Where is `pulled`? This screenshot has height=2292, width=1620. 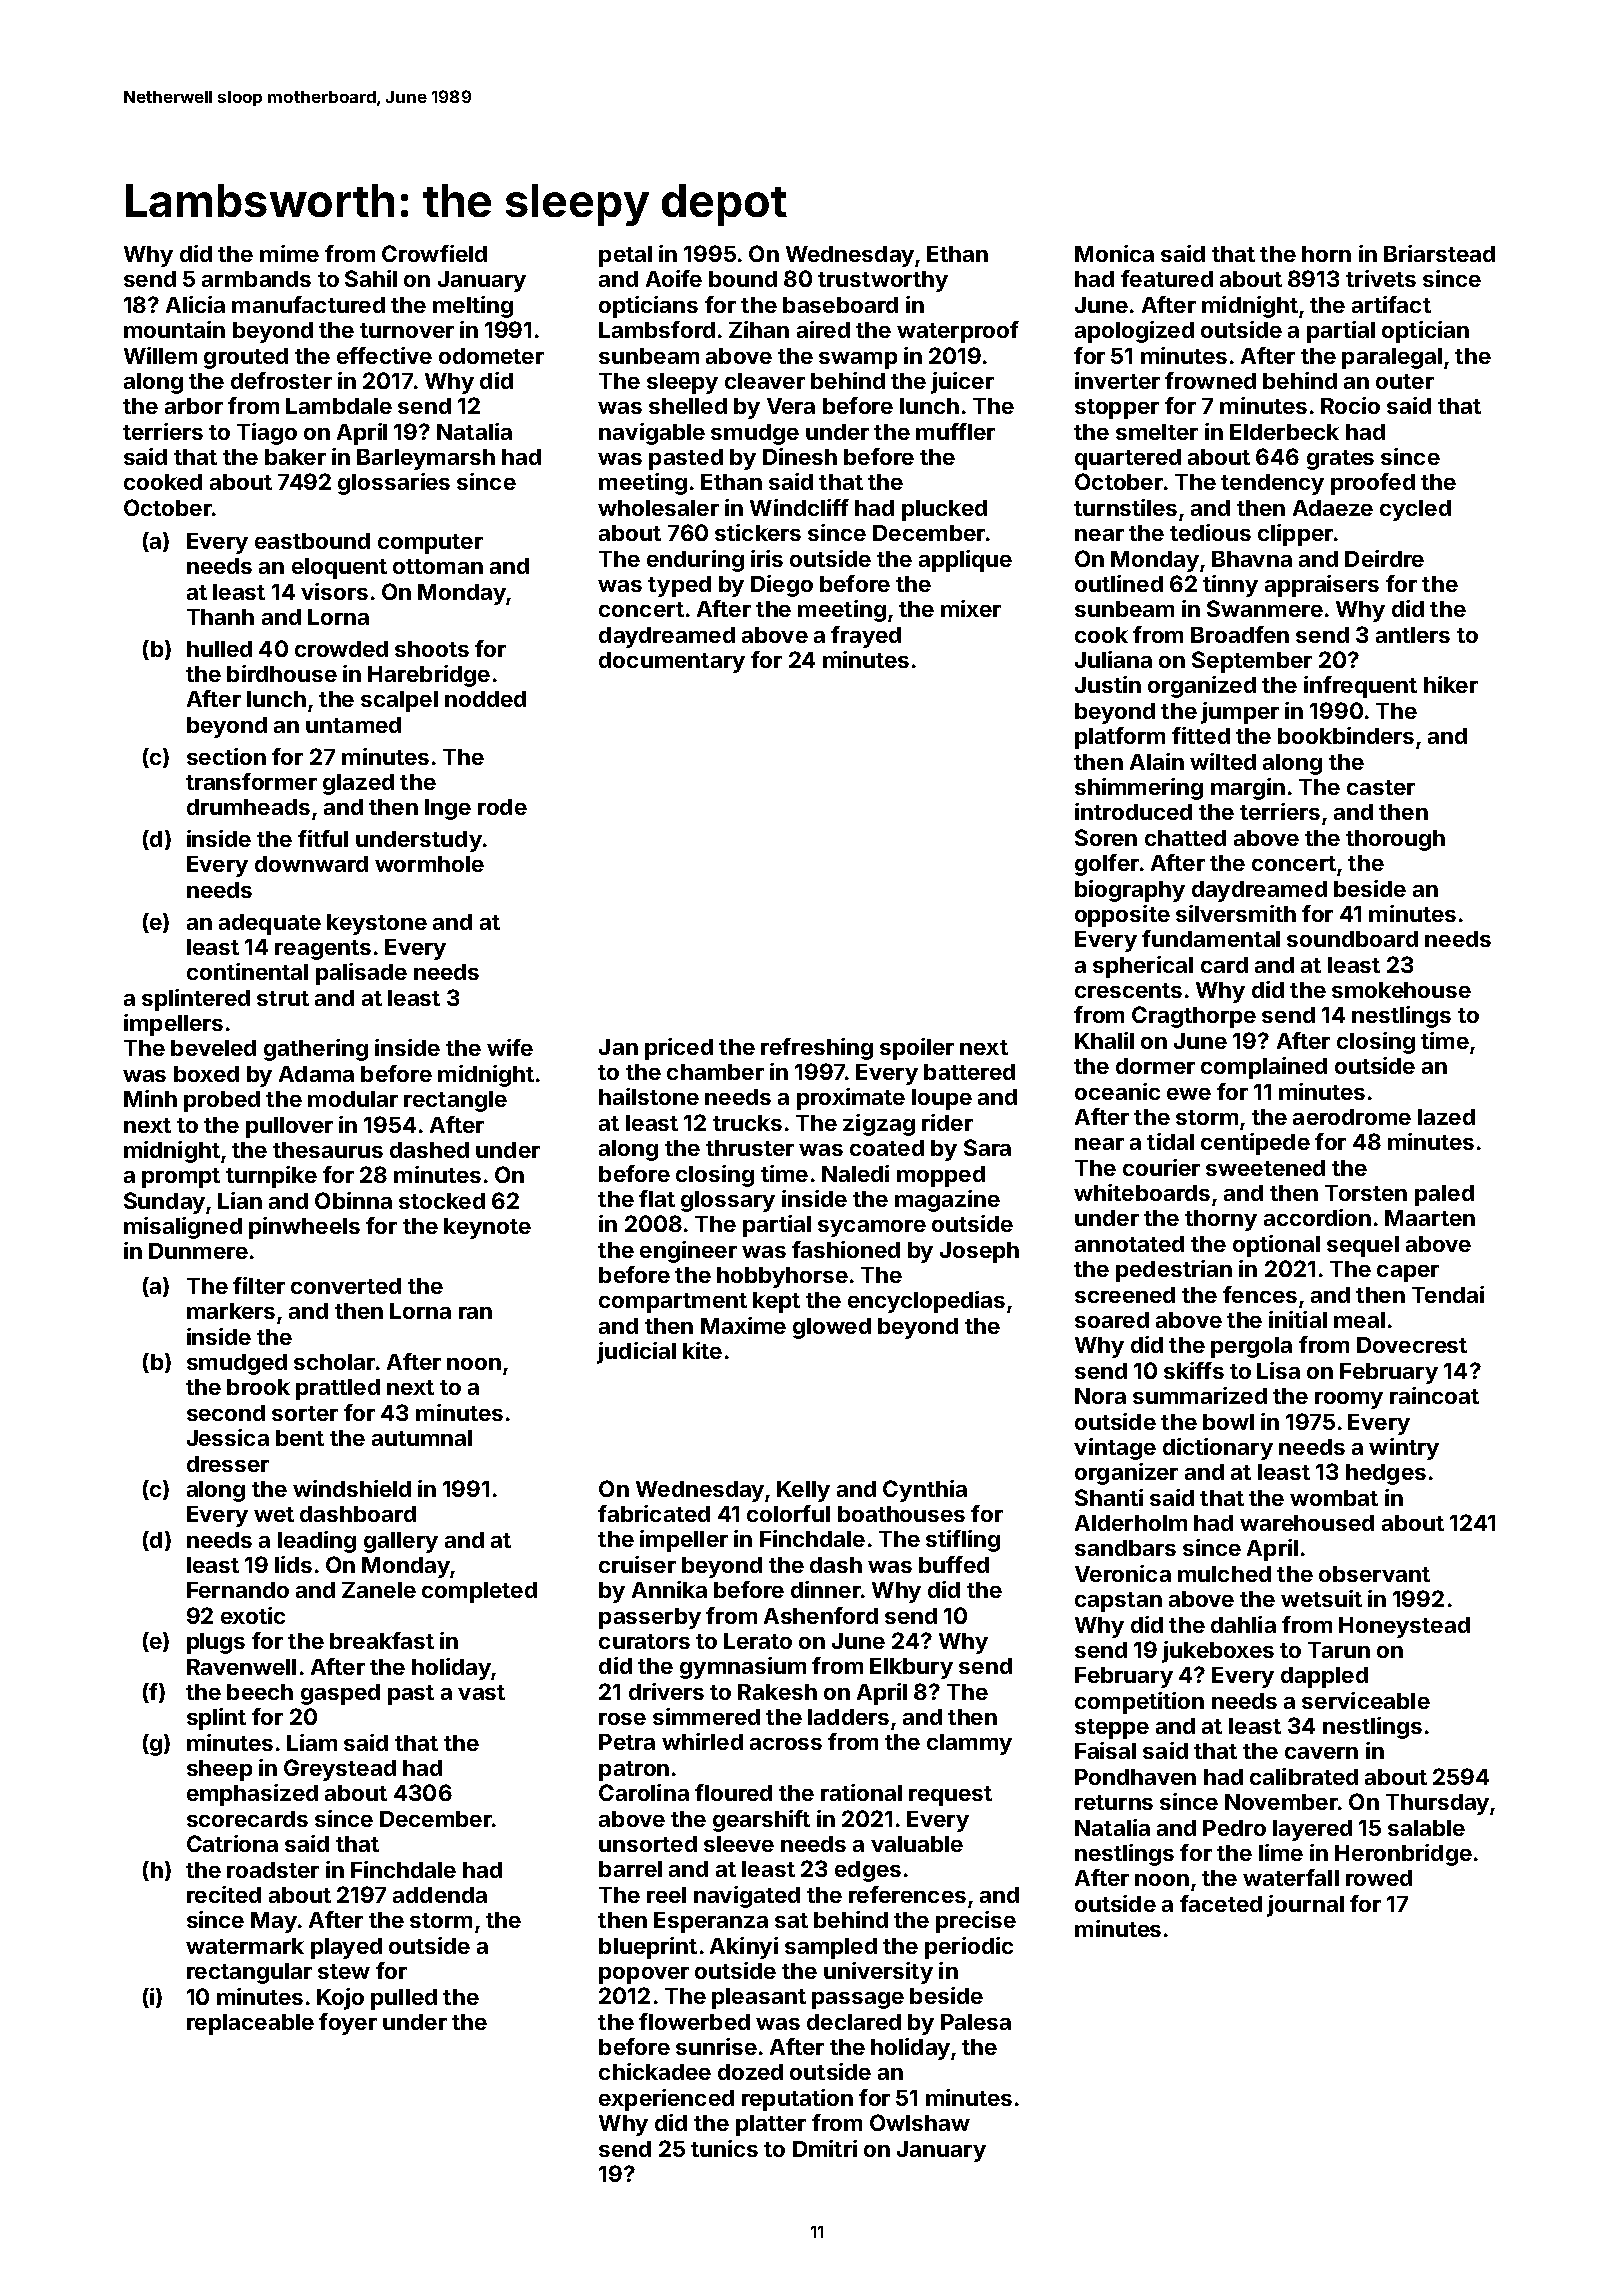
pulled is located at coordinates (404, 1999).
